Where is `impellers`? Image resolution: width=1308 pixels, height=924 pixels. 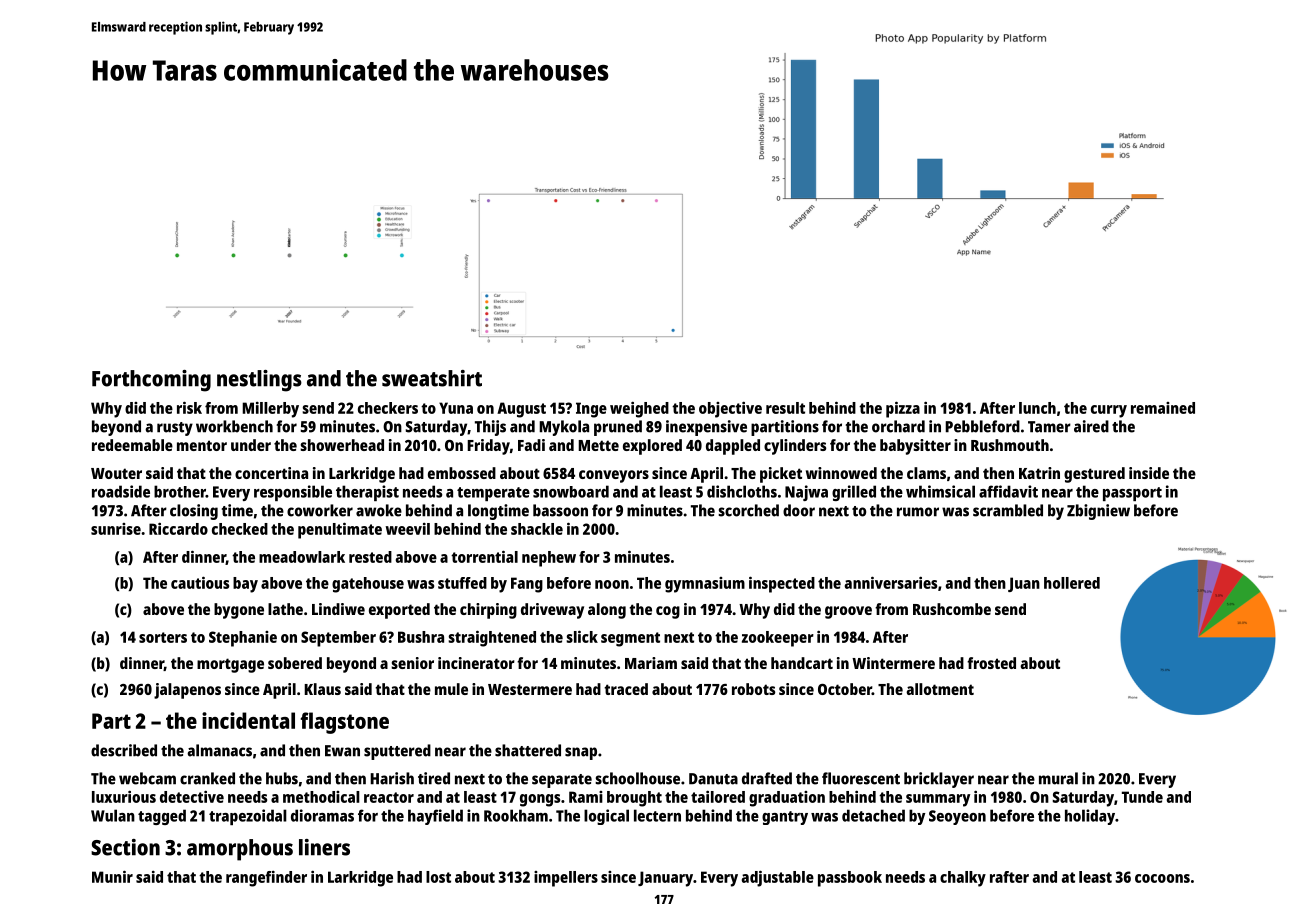 impellers is located at coordinates (566, 879).
